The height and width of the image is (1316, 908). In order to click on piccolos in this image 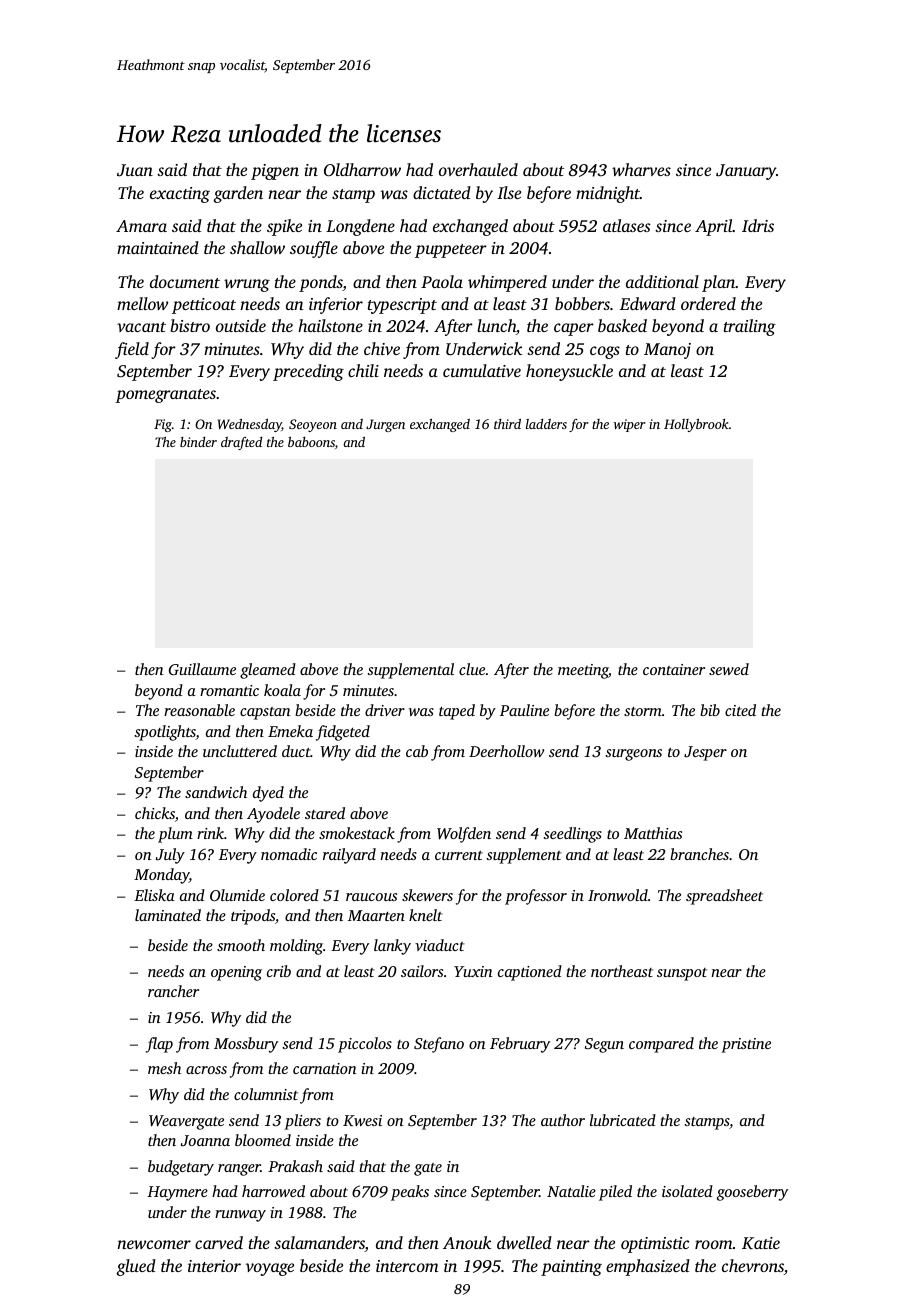, I will do `click(365, 1045)`.
